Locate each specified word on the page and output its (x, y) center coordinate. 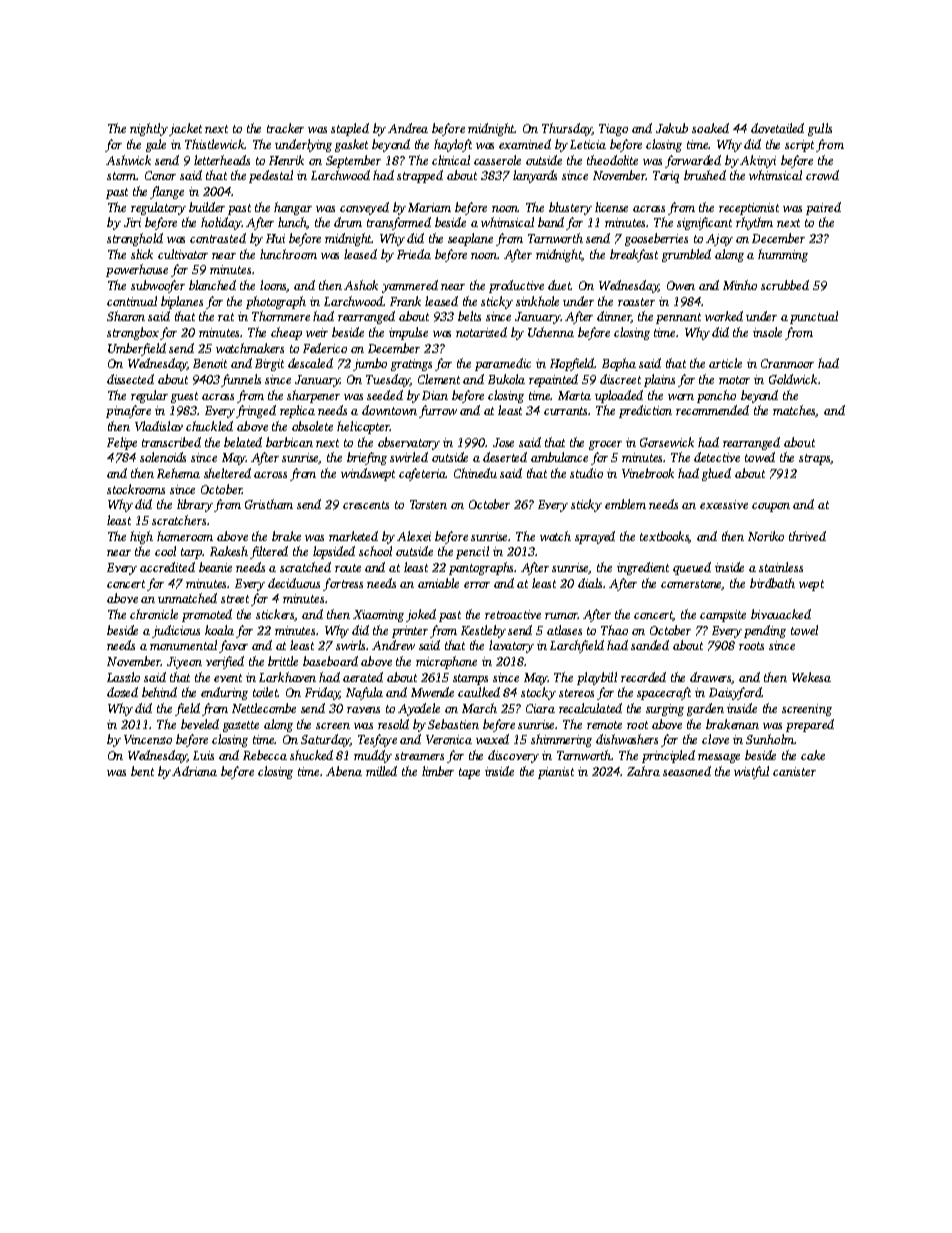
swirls (351, 645)
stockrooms (136, 489)
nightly (149, 129)
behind (159, 692)
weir (317, 332)
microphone (446, 662)
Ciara (540, 708)
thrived (807, 536)
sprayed (595, 537)
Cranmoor (787, 363)
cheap (286, 333)
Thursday (567, 129)
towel (804, 630)
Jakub (672, 128)
